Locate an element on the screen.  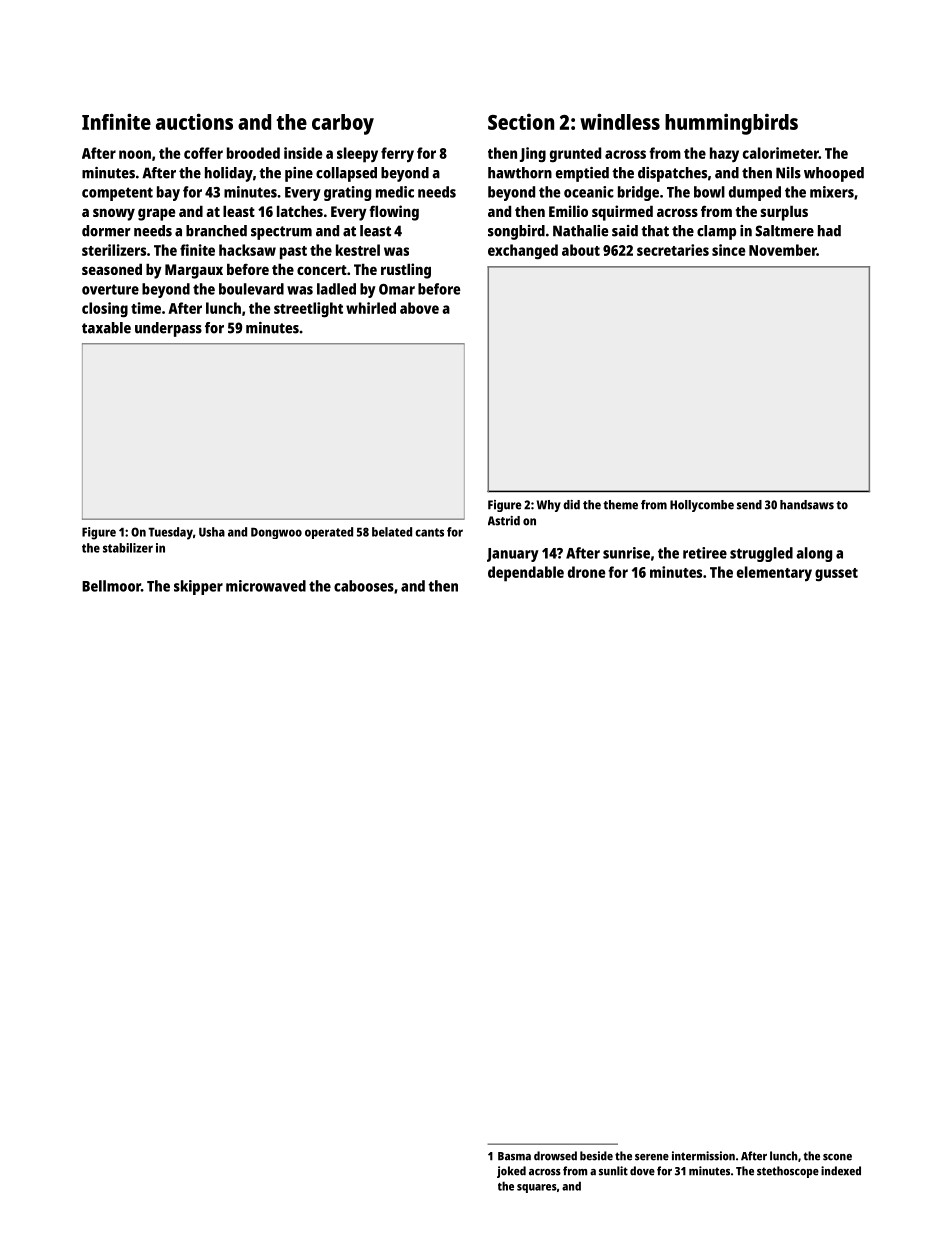
taxable is located at coordinates (106, 328).
